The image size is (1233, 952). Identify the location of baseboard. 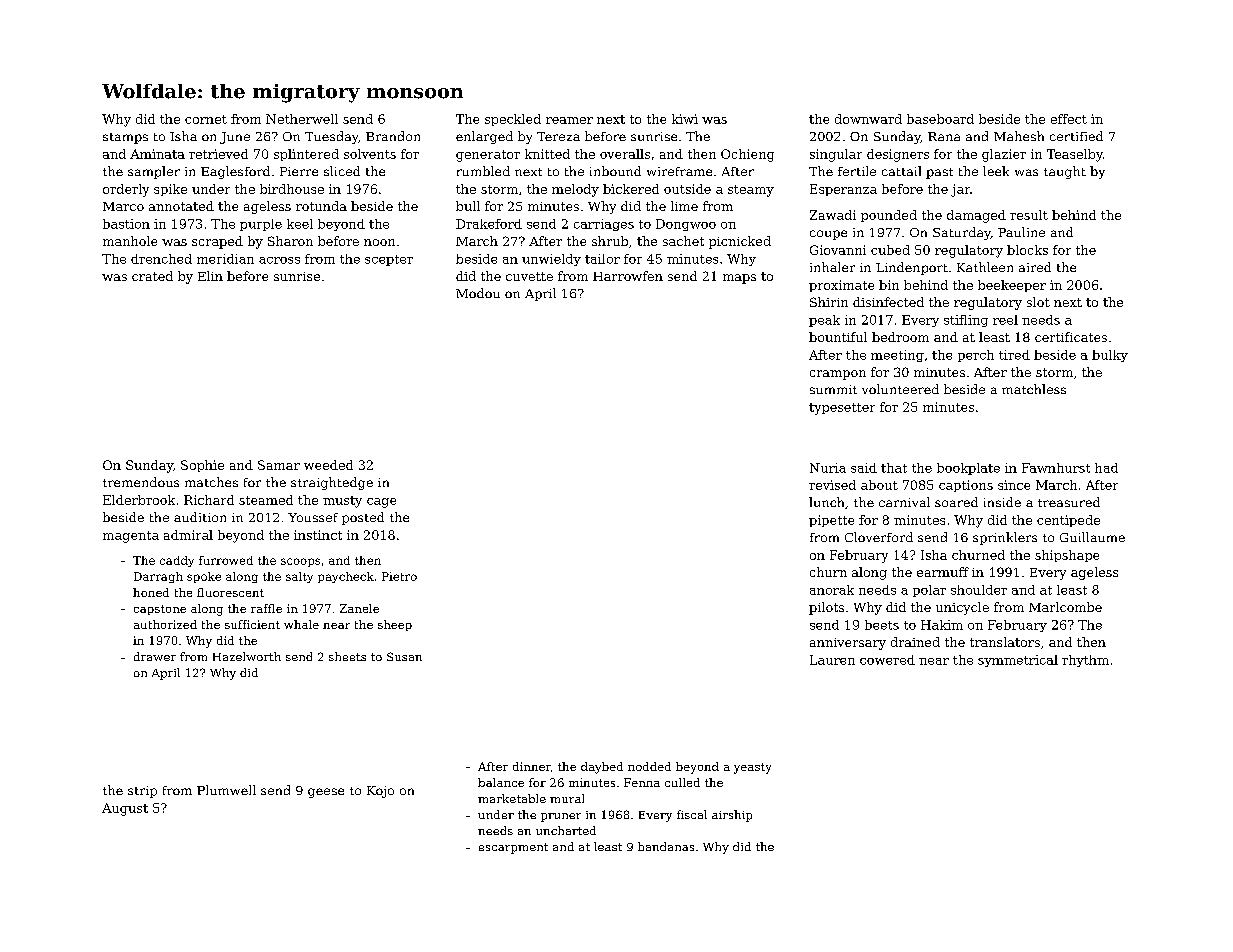
(940, 119).
